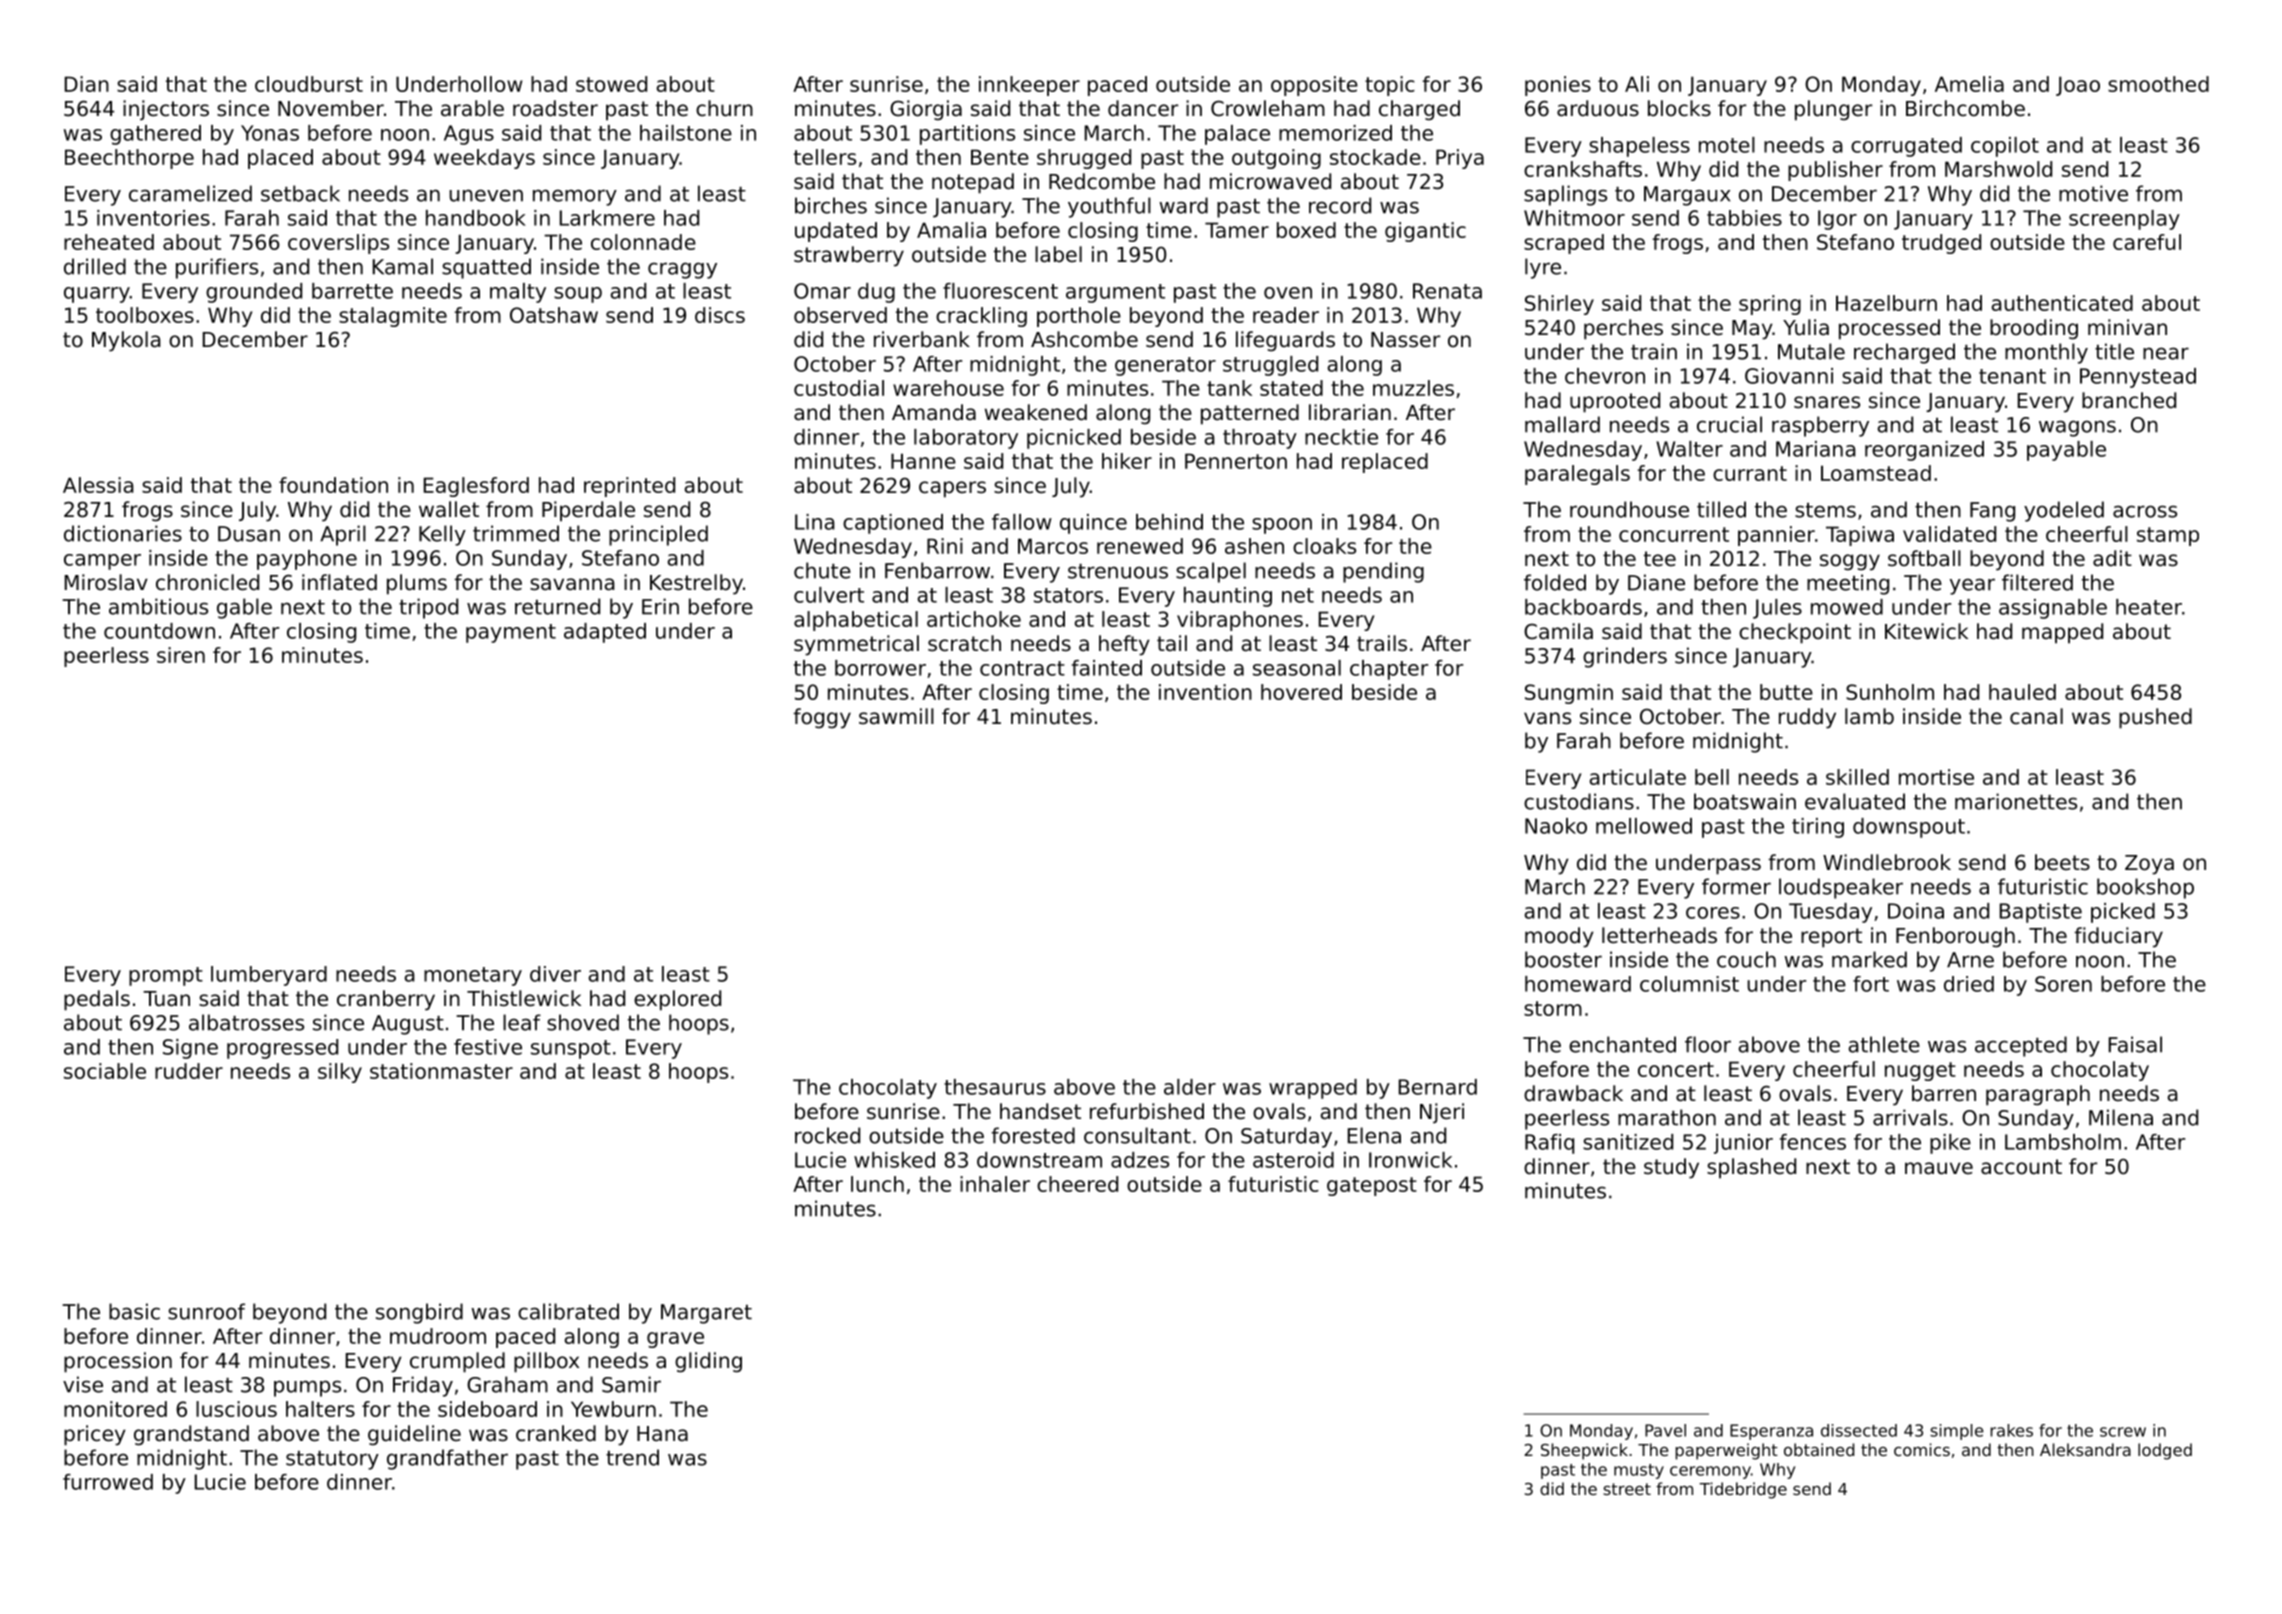  Describe the element at coordinates (441, 1071) in the image. I see `stationmaster` at that location.
